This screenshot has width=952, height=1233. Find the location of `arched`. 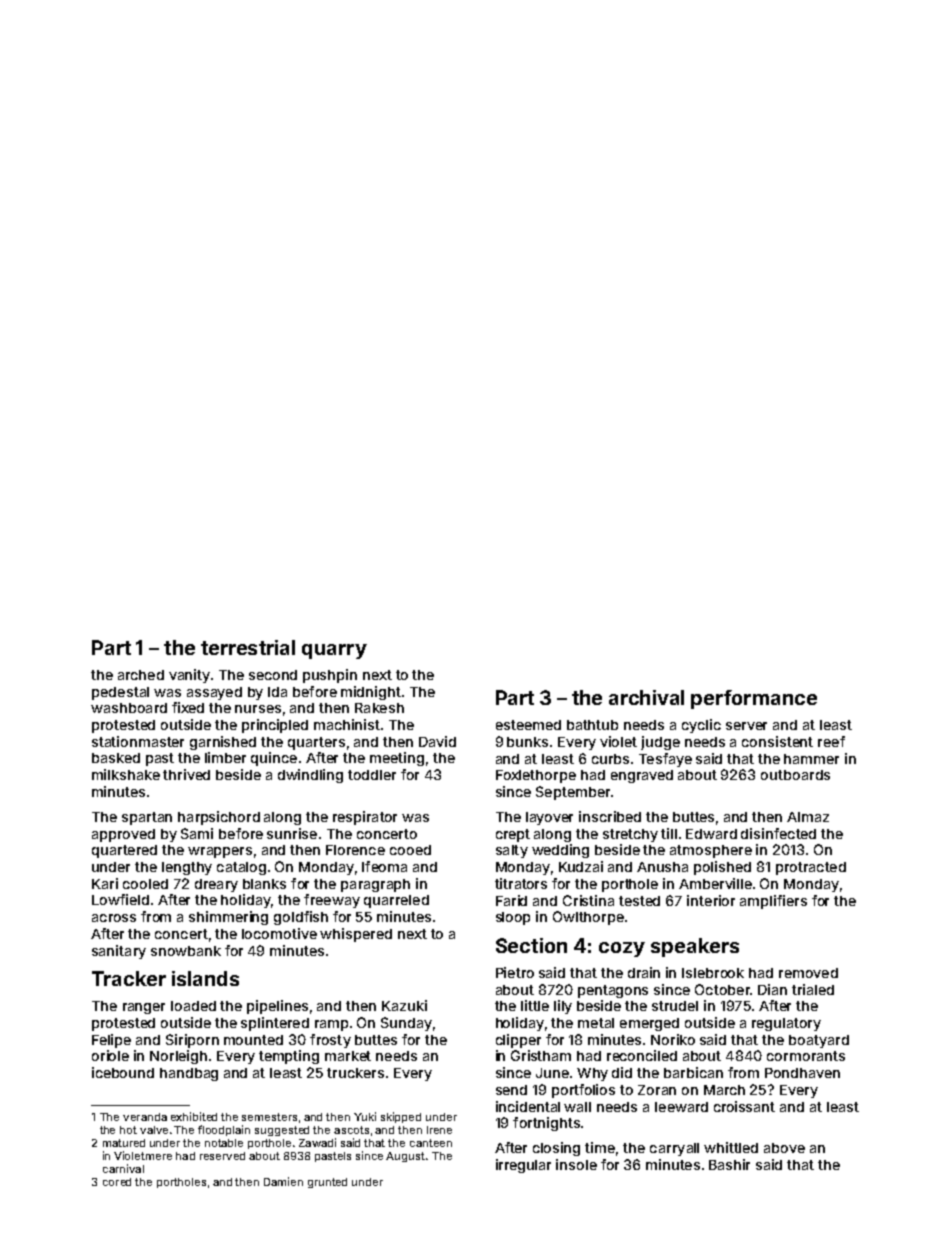

arched is located at coordinates (141, 675).
